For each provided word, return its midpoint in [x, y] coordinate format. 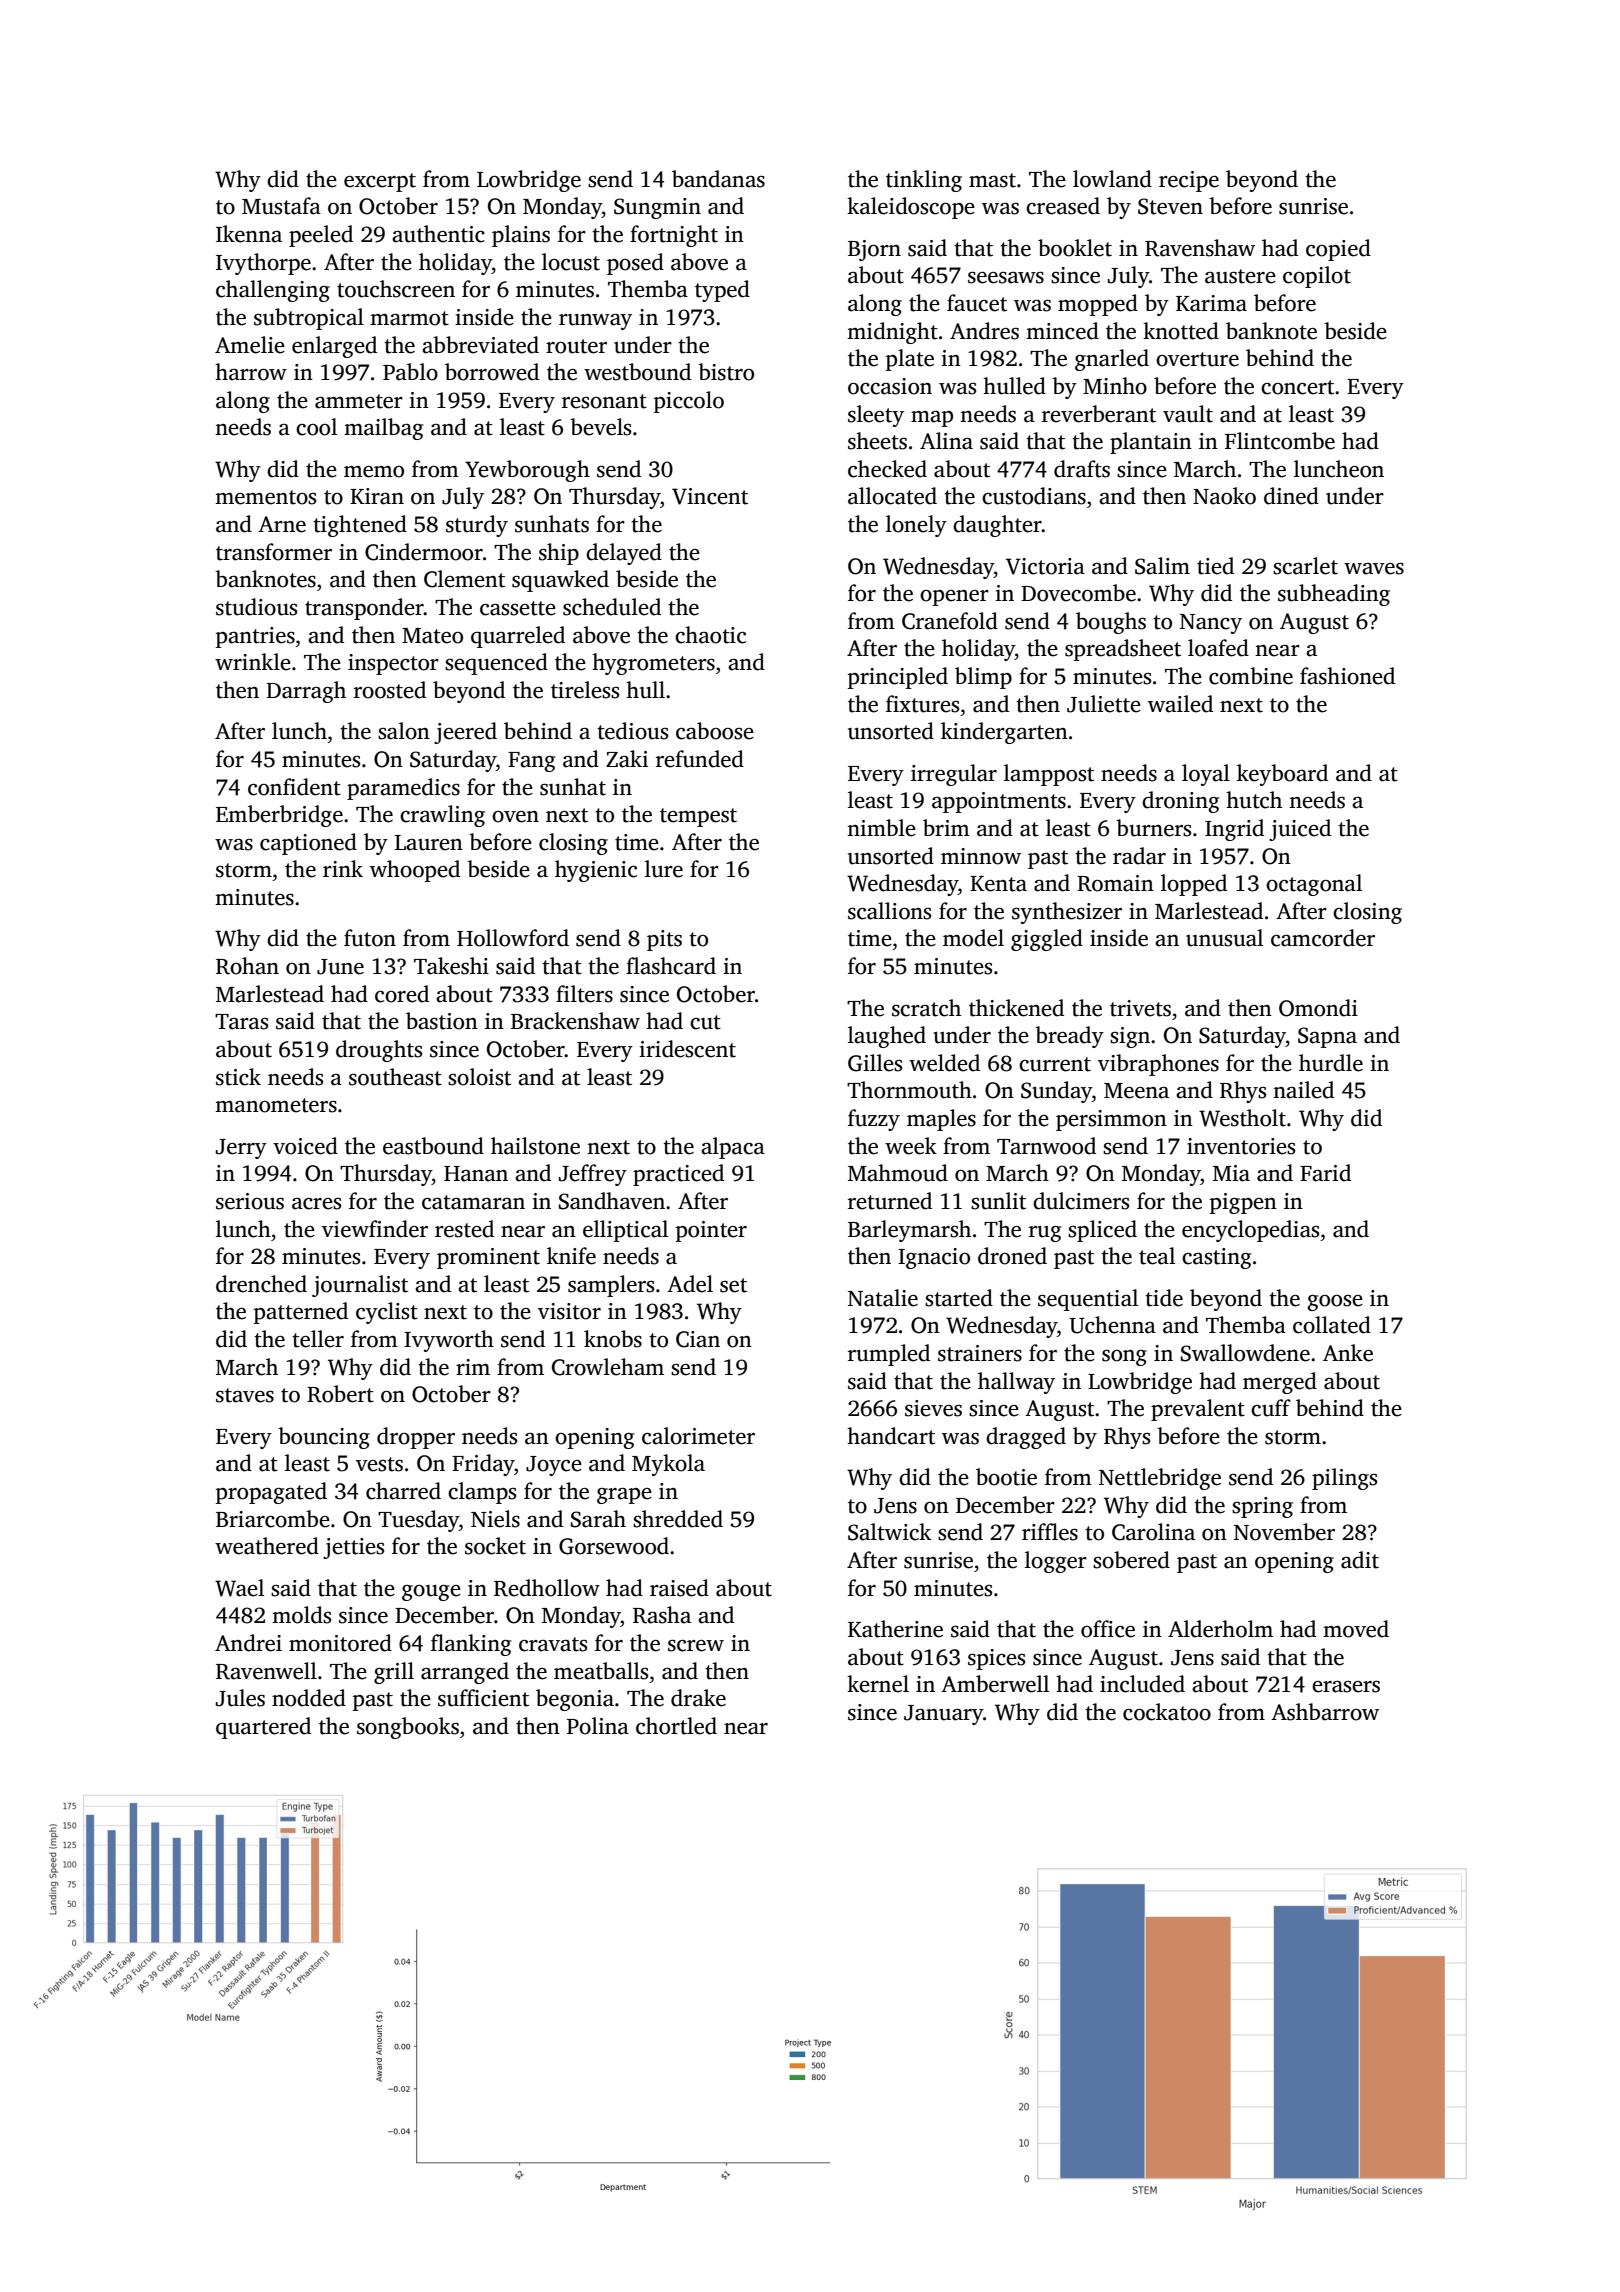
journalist [360, 1286]
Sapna [1327, 1037]
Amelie [250, 345]
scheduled [612, 607]
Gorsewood [614, 1546]
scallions [889, 911]
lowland [1112, 179]
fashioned [1347, 676]
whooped [415, 871]
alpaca [733, 1148]
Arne [282, 524]
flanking [471, 1645]
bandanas [718, 179]
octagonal [1314, 885]
